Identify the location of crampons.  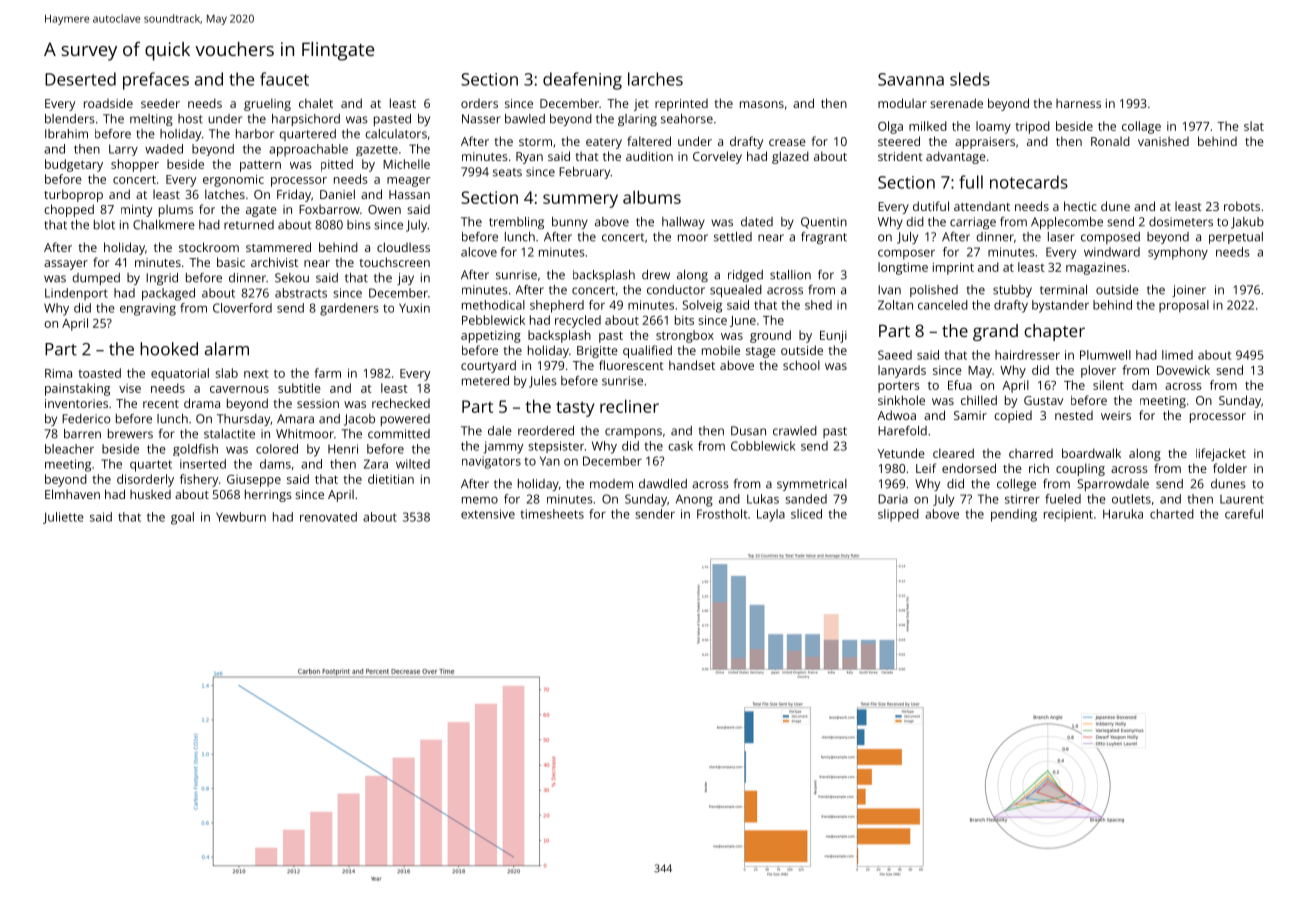
(633, 433).
